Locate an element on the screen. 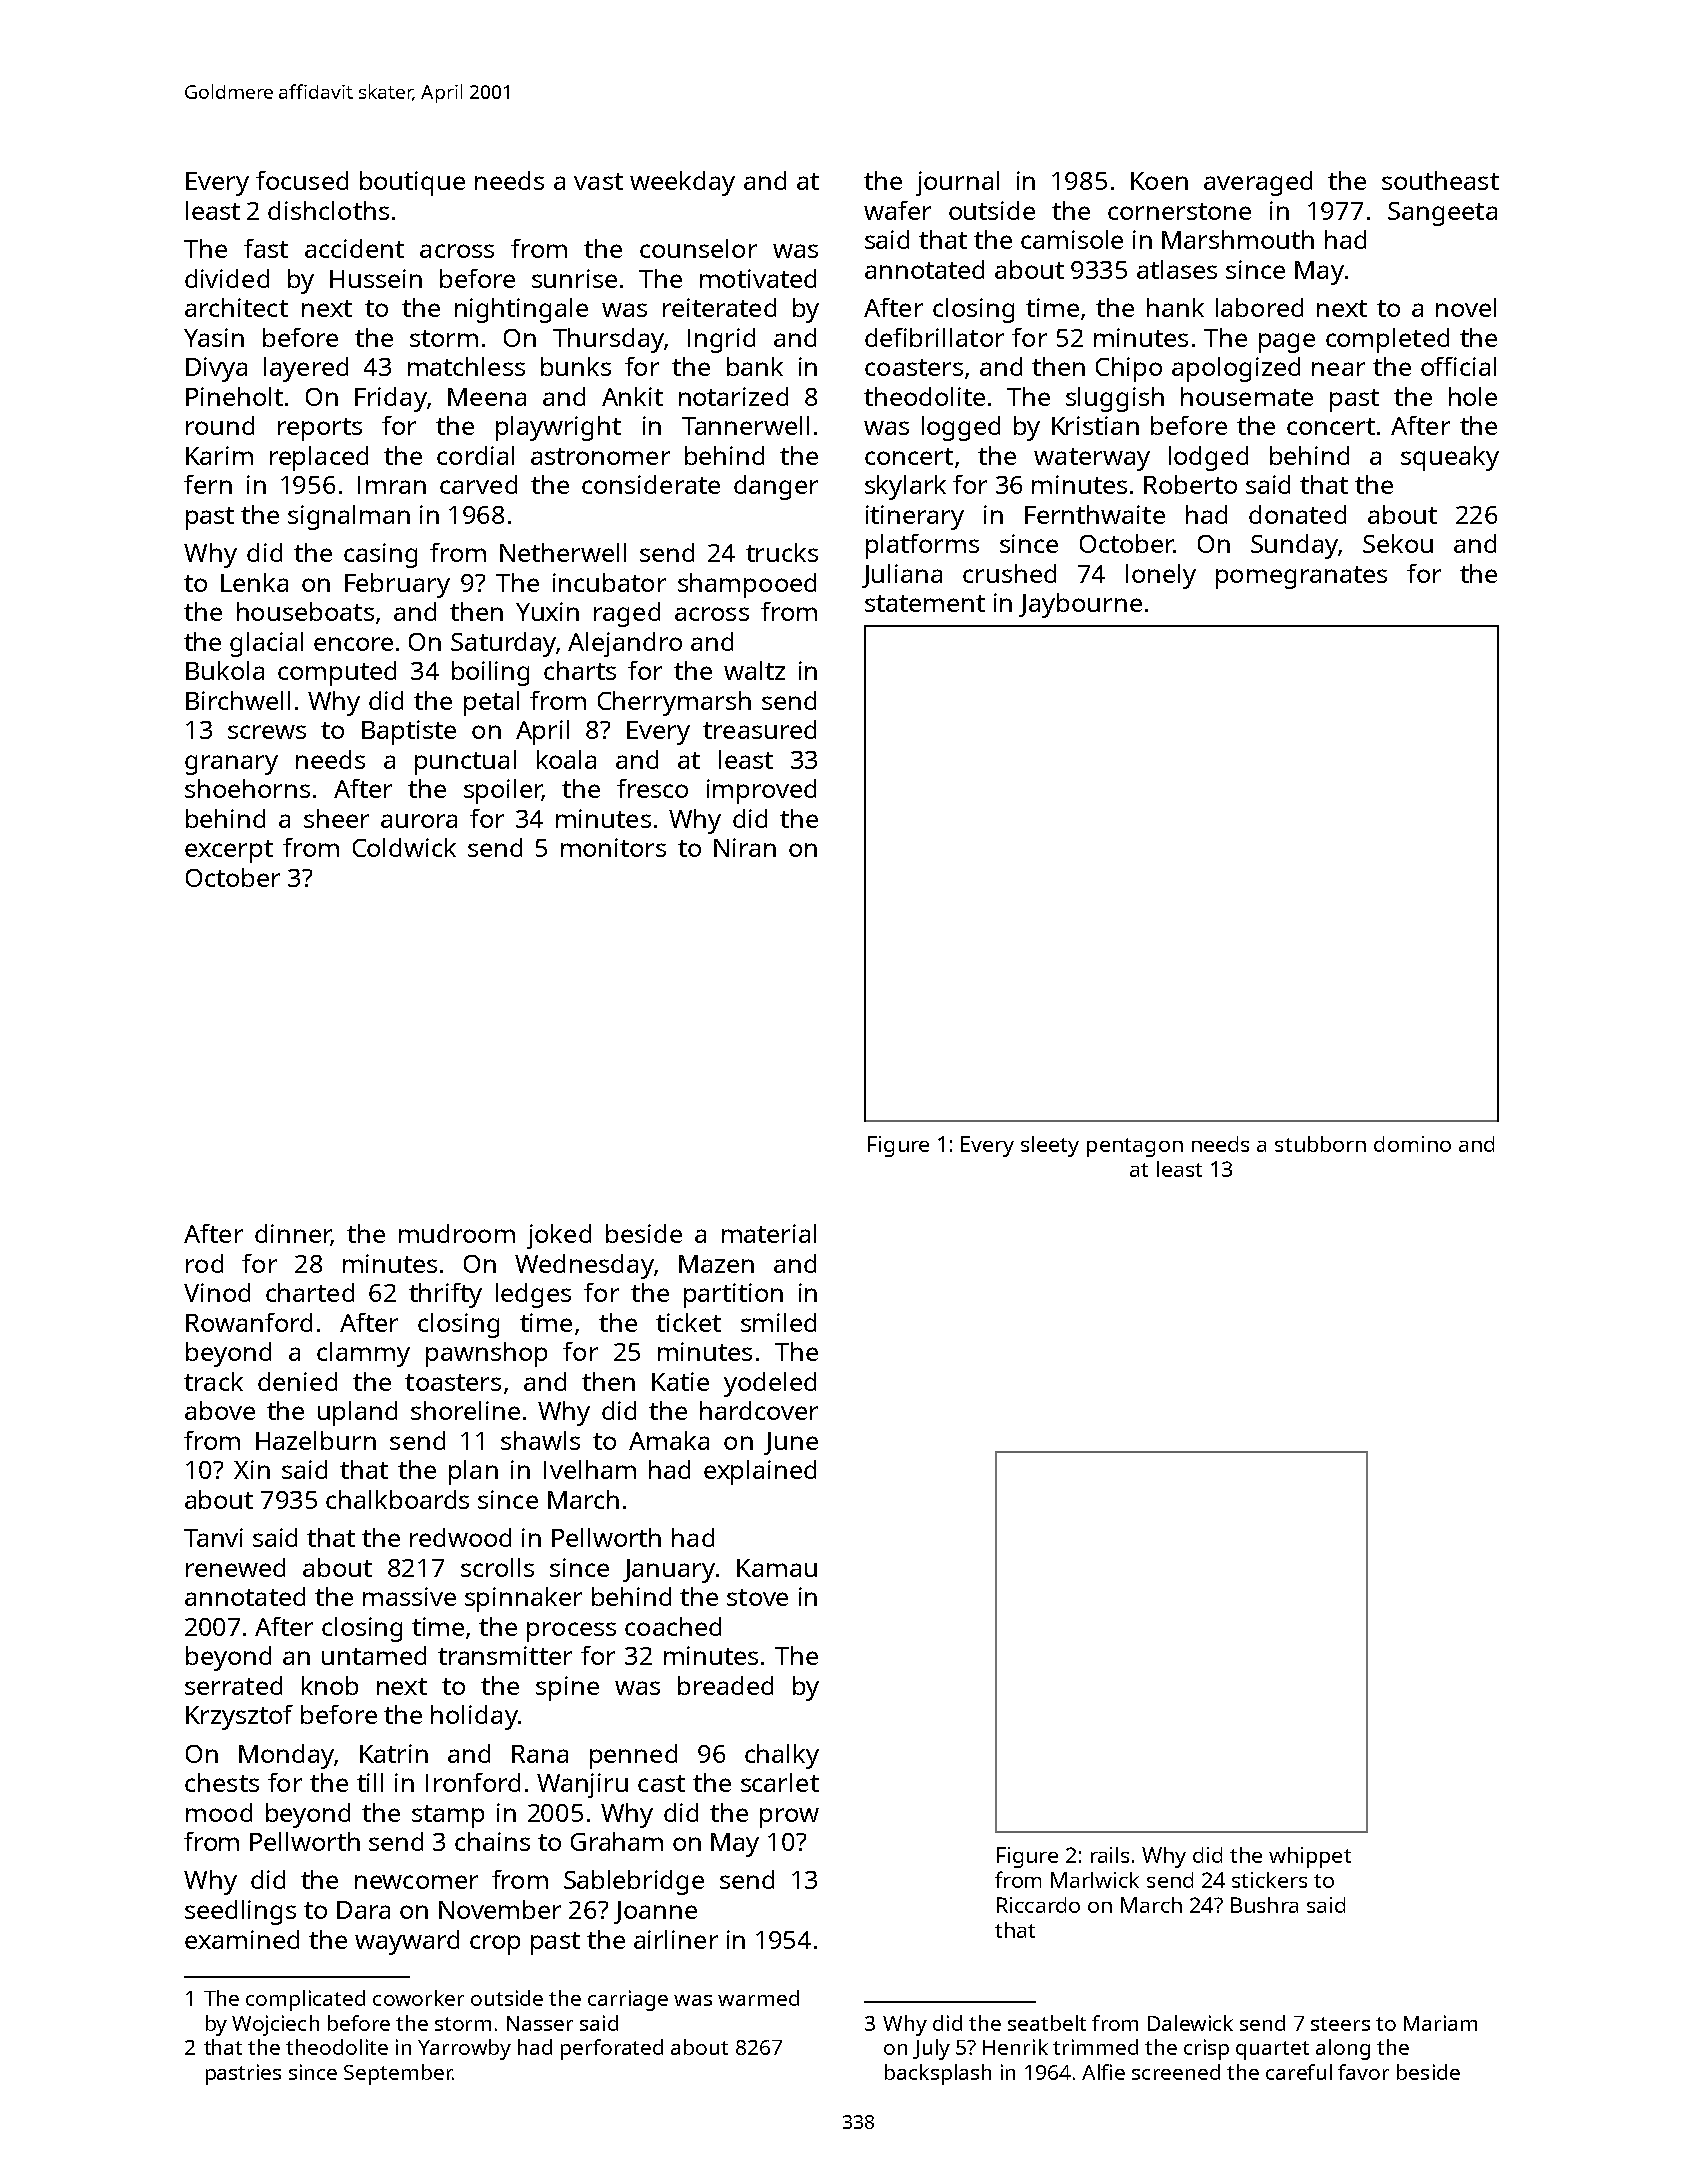  matchless is located at coordinates (466, 366).
